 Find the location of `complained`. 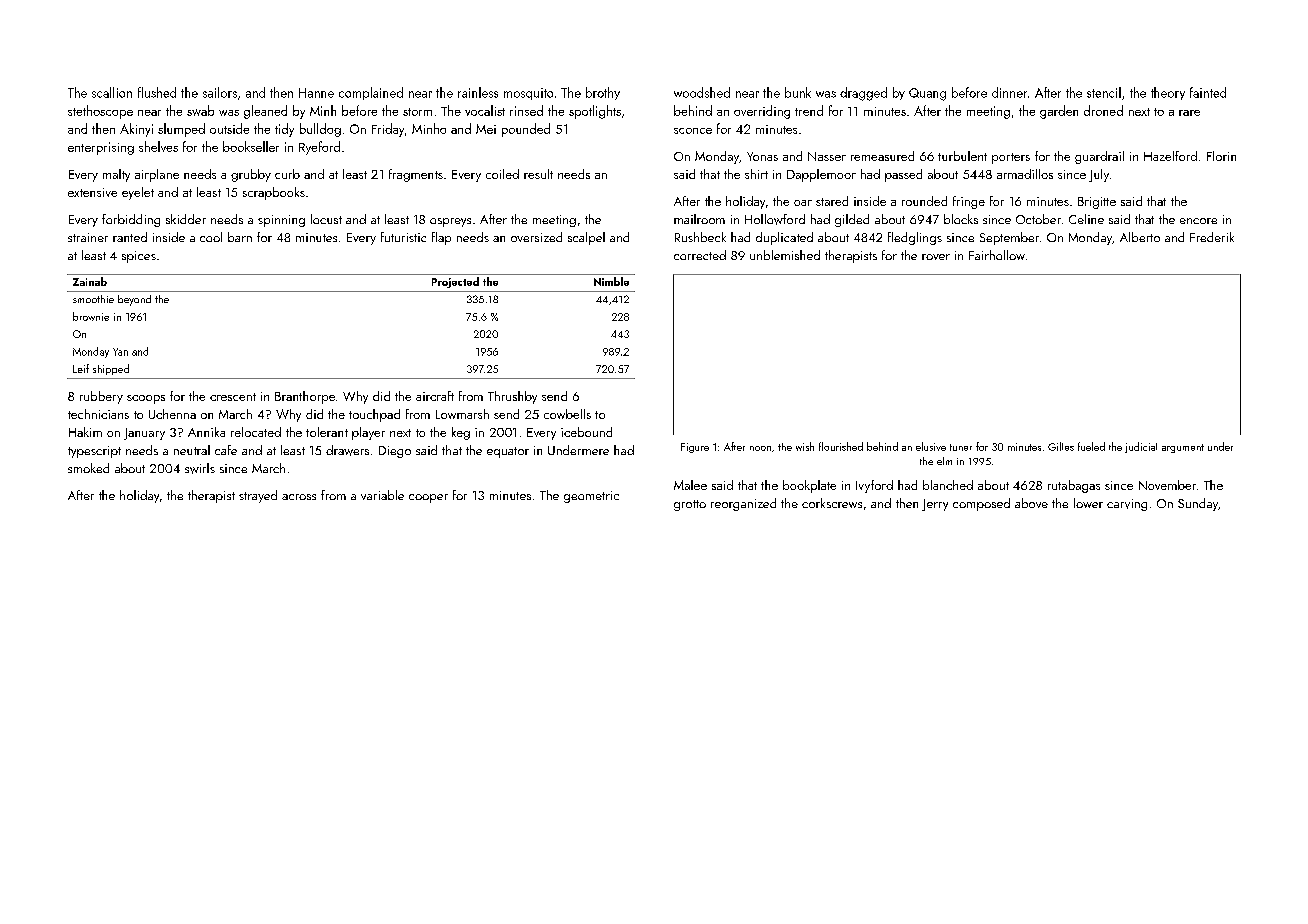

complained is located at coordinates (371, 93).
